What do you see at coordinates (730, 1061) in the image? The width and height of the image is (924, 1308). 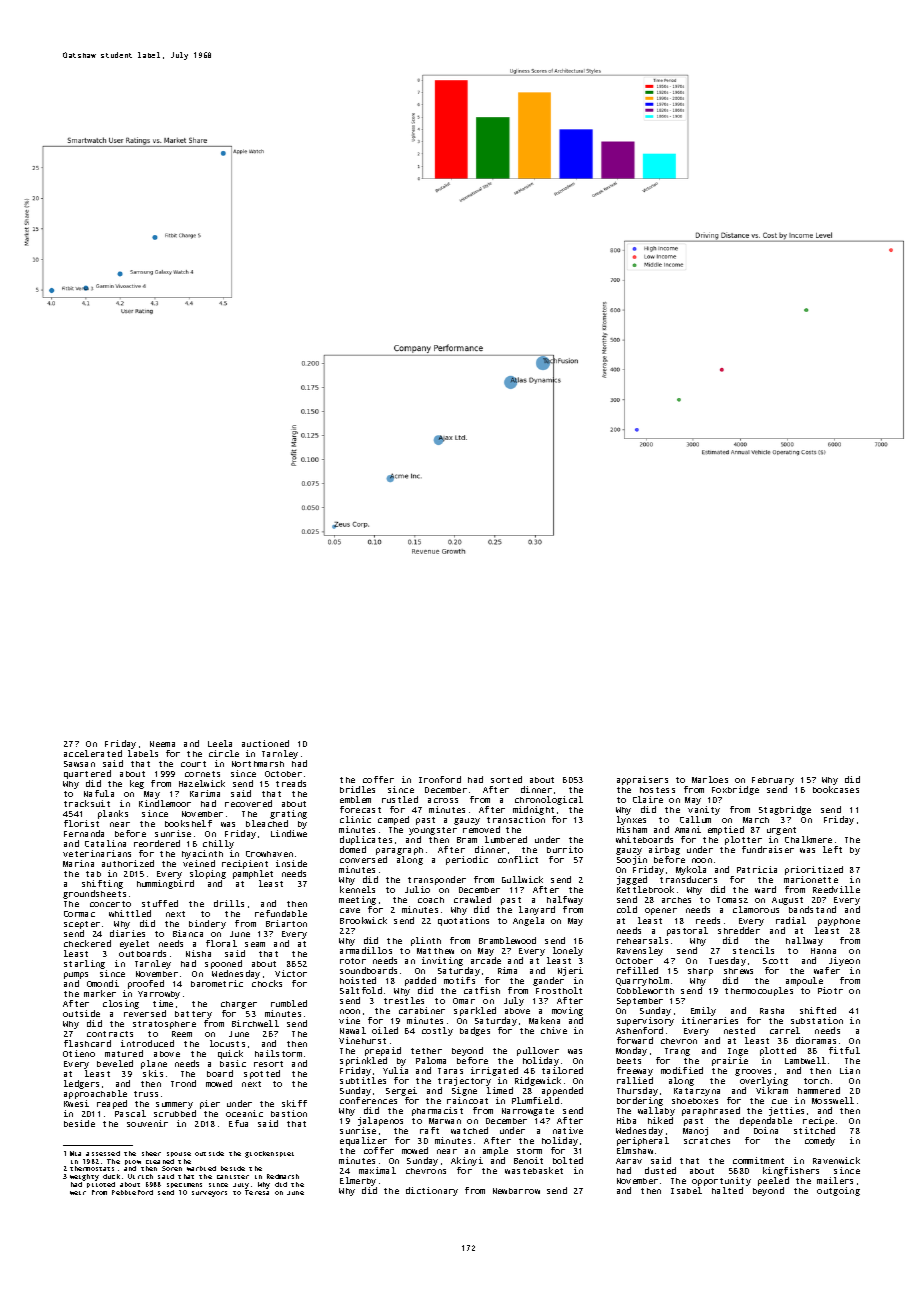 I see `prairie` at bounding box center [730, 1061].
